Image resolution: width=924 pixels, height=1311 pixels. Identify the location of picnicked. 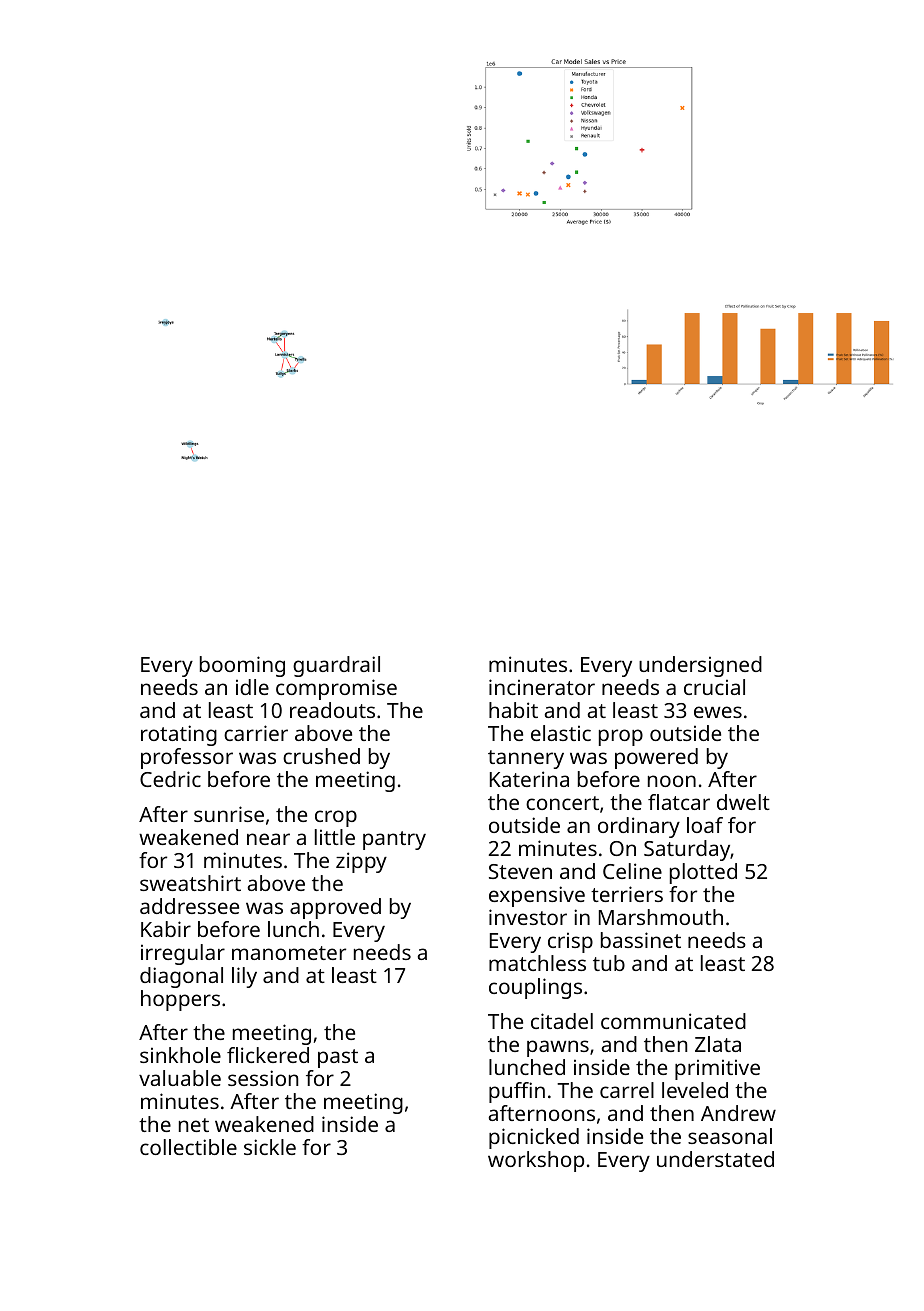
(534, 1138).
